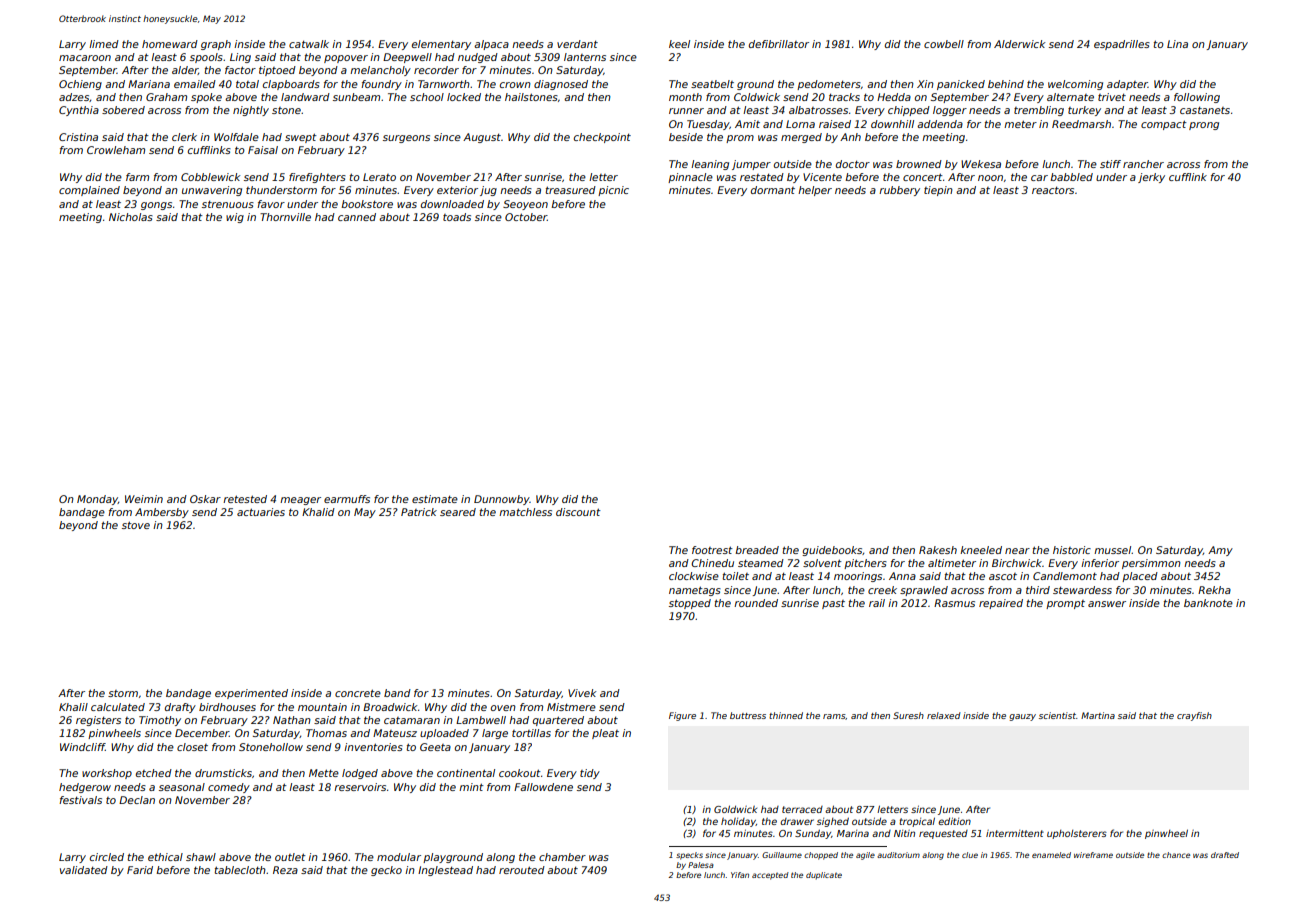 The image size is (1308, 924). I want to click on toads, so click(457, 217).
